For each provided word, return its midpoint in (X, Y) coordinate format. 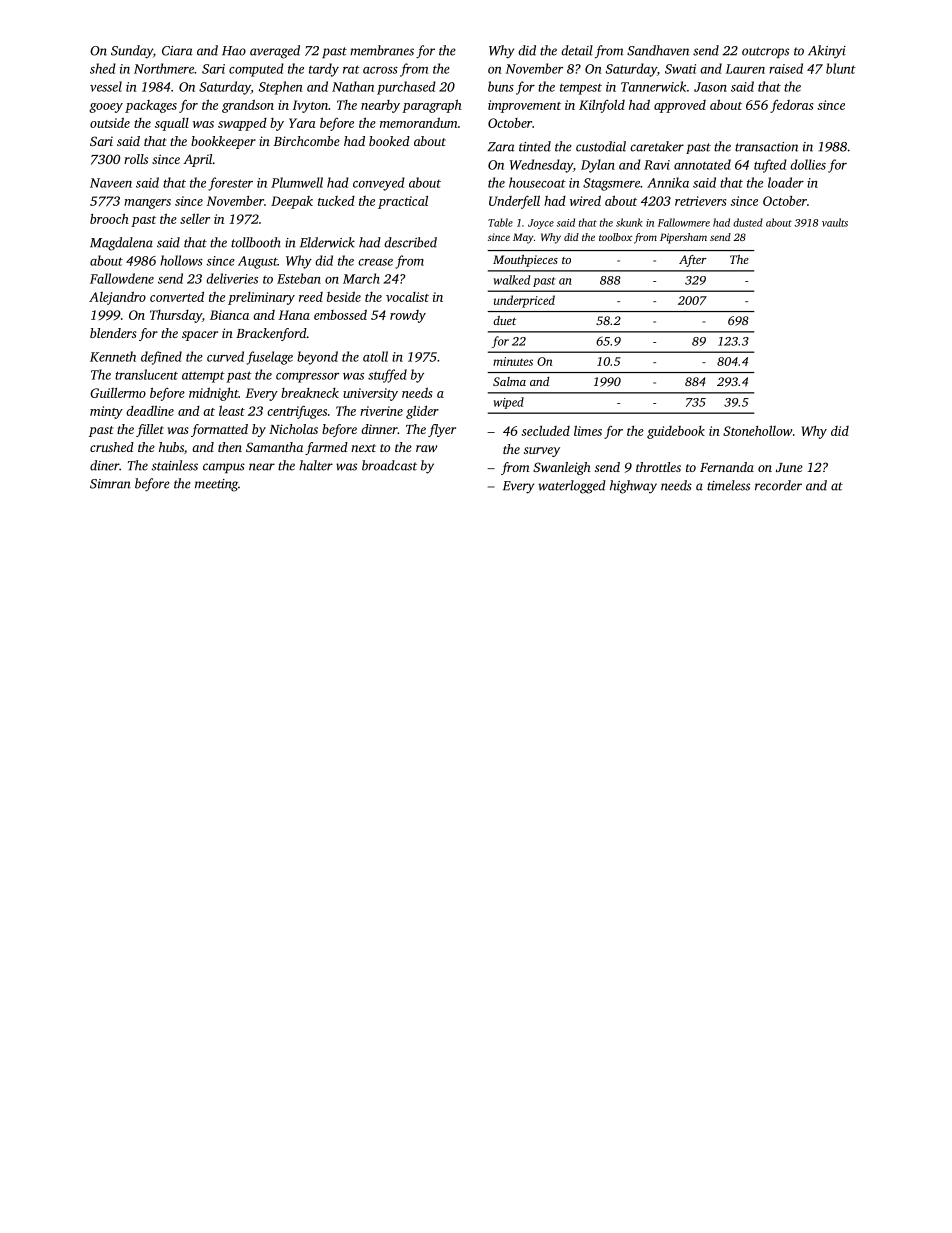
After (693, 261)
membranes (382, 50)
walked (511, 280)
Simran (110, 484)
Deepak (292, 202)
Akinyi (827, 52)
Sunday (132, 52)
